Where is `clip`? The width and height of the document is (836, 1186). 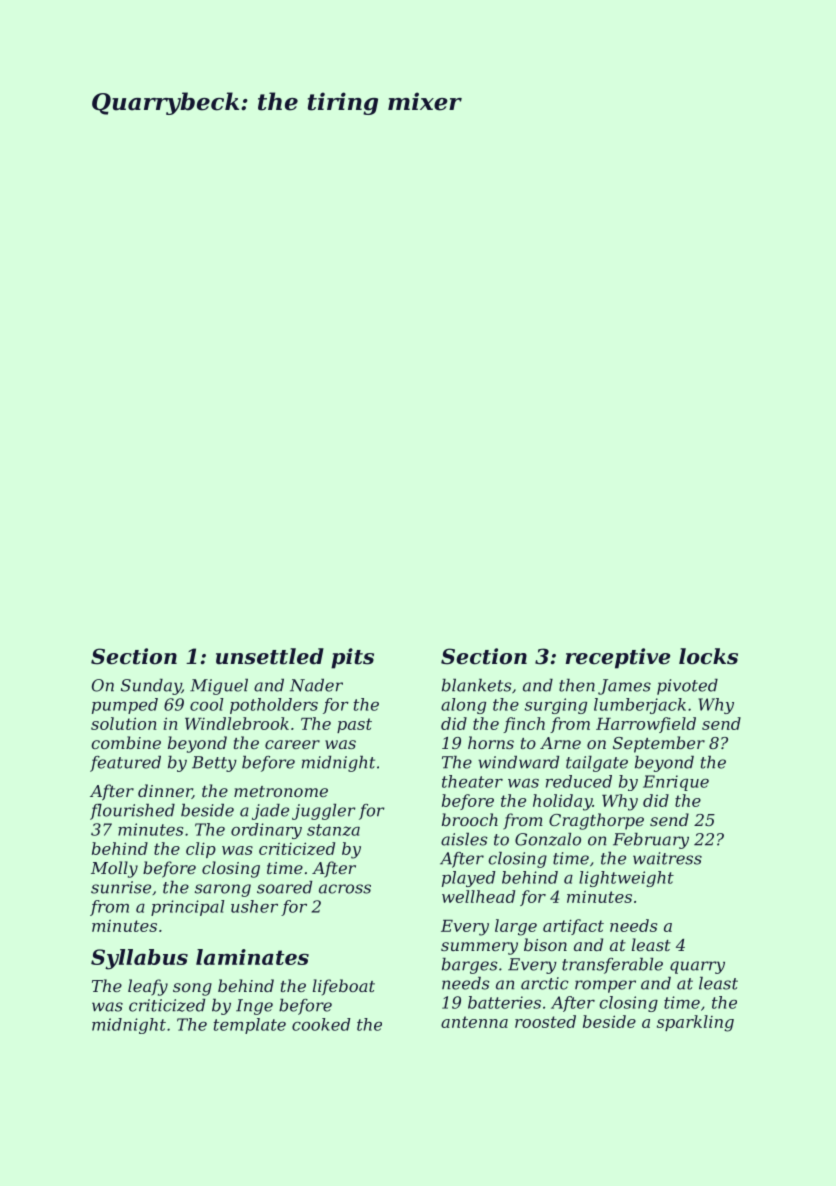
clip is located at coordinates (201, 850).
